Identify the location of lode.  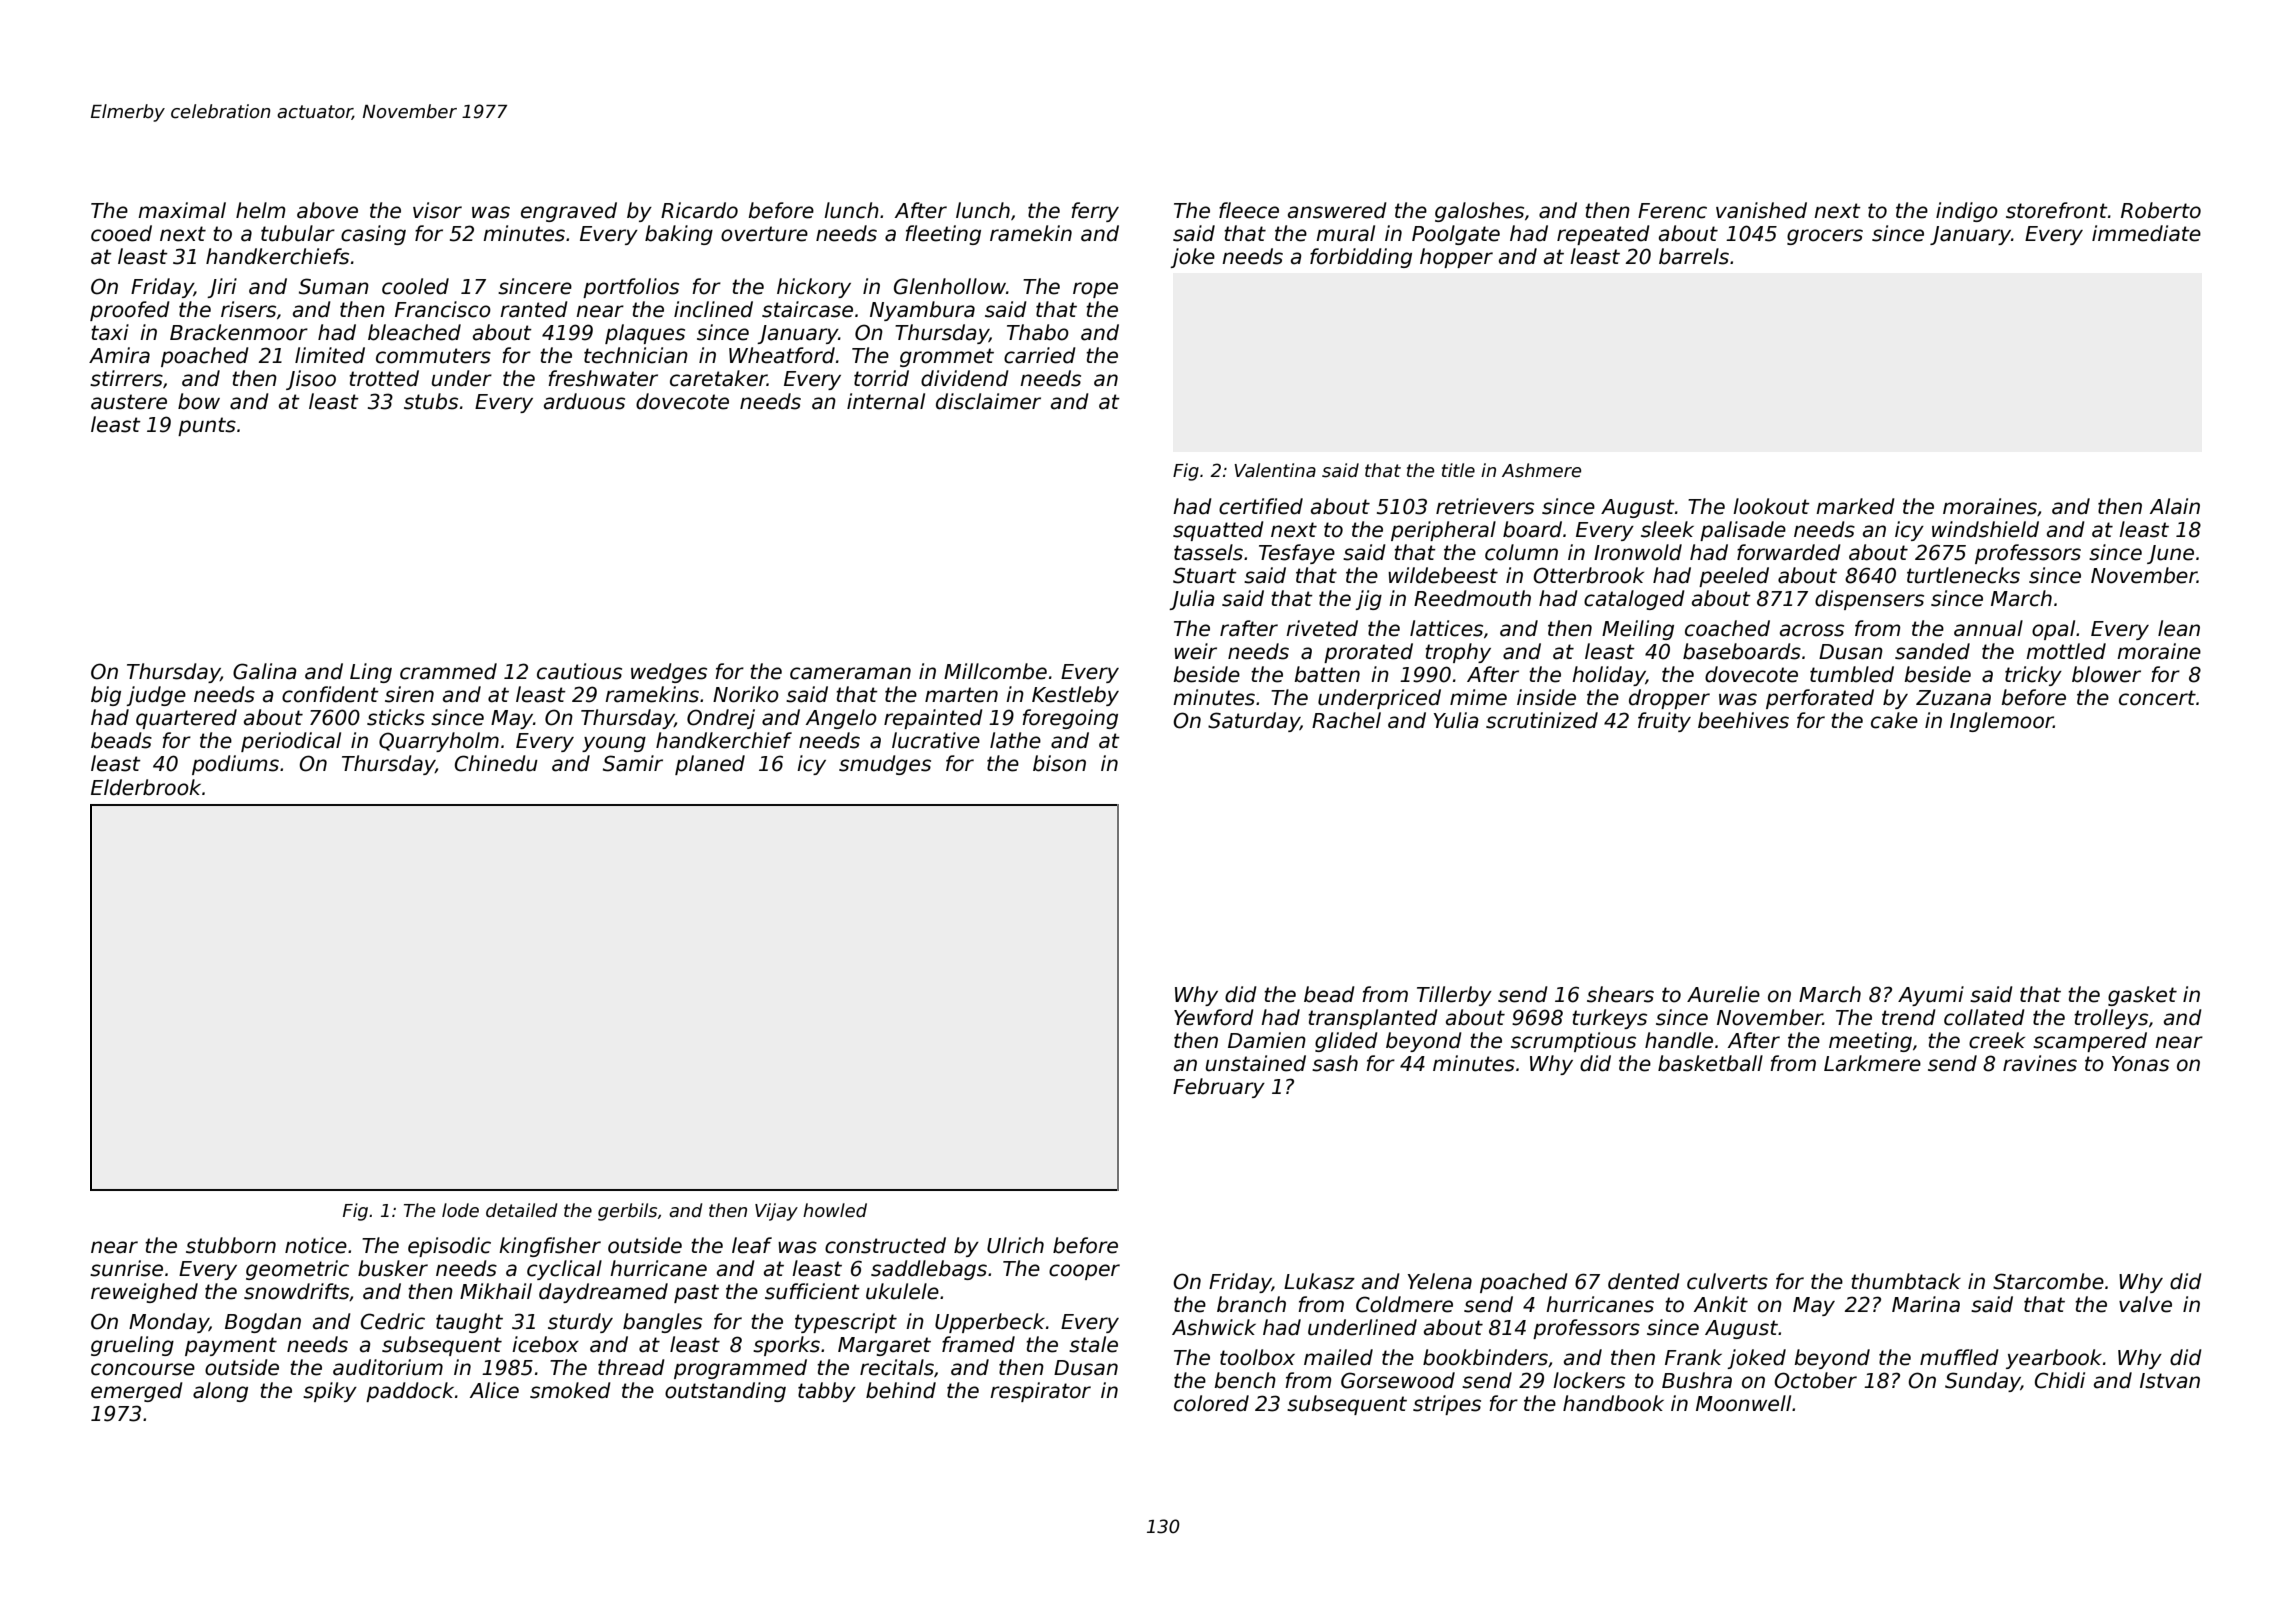
(460, 1210).
